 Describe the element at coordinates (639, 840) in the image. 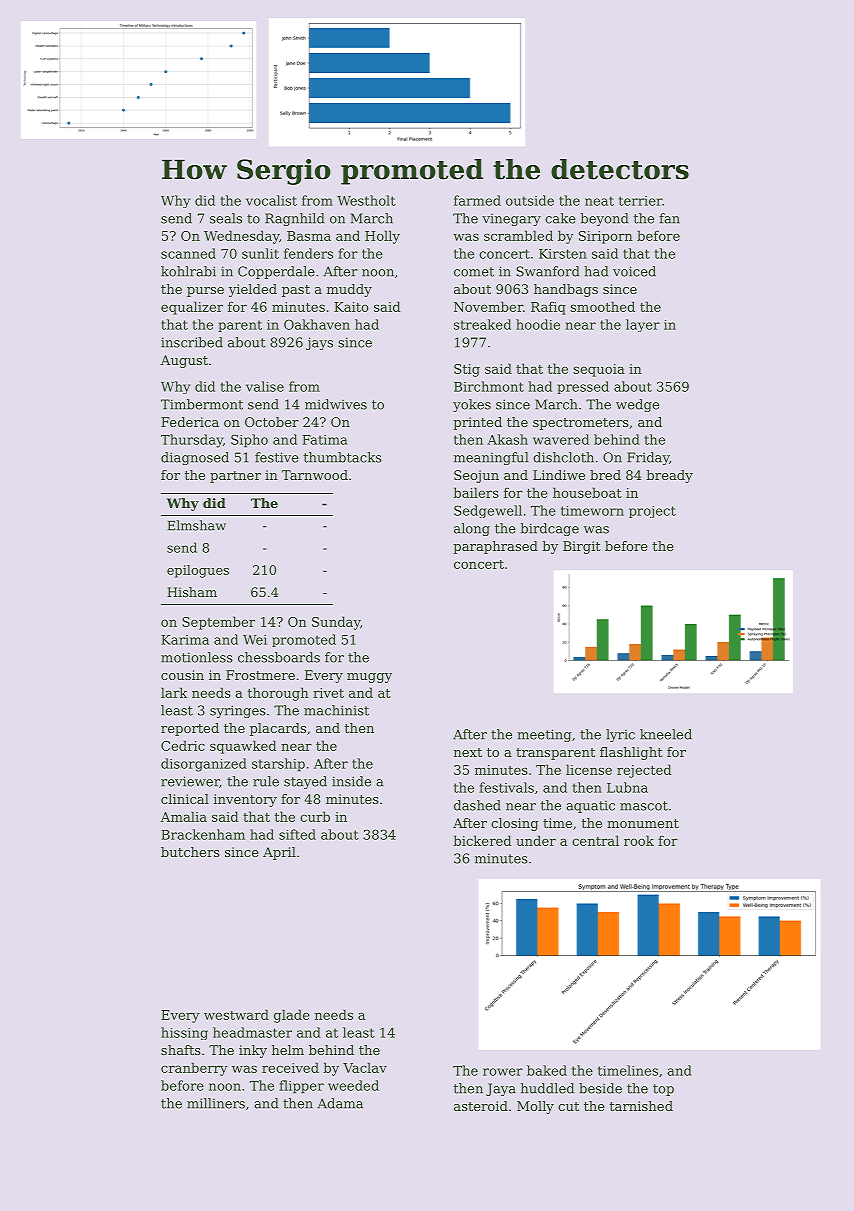

I see `rook` at that location.
